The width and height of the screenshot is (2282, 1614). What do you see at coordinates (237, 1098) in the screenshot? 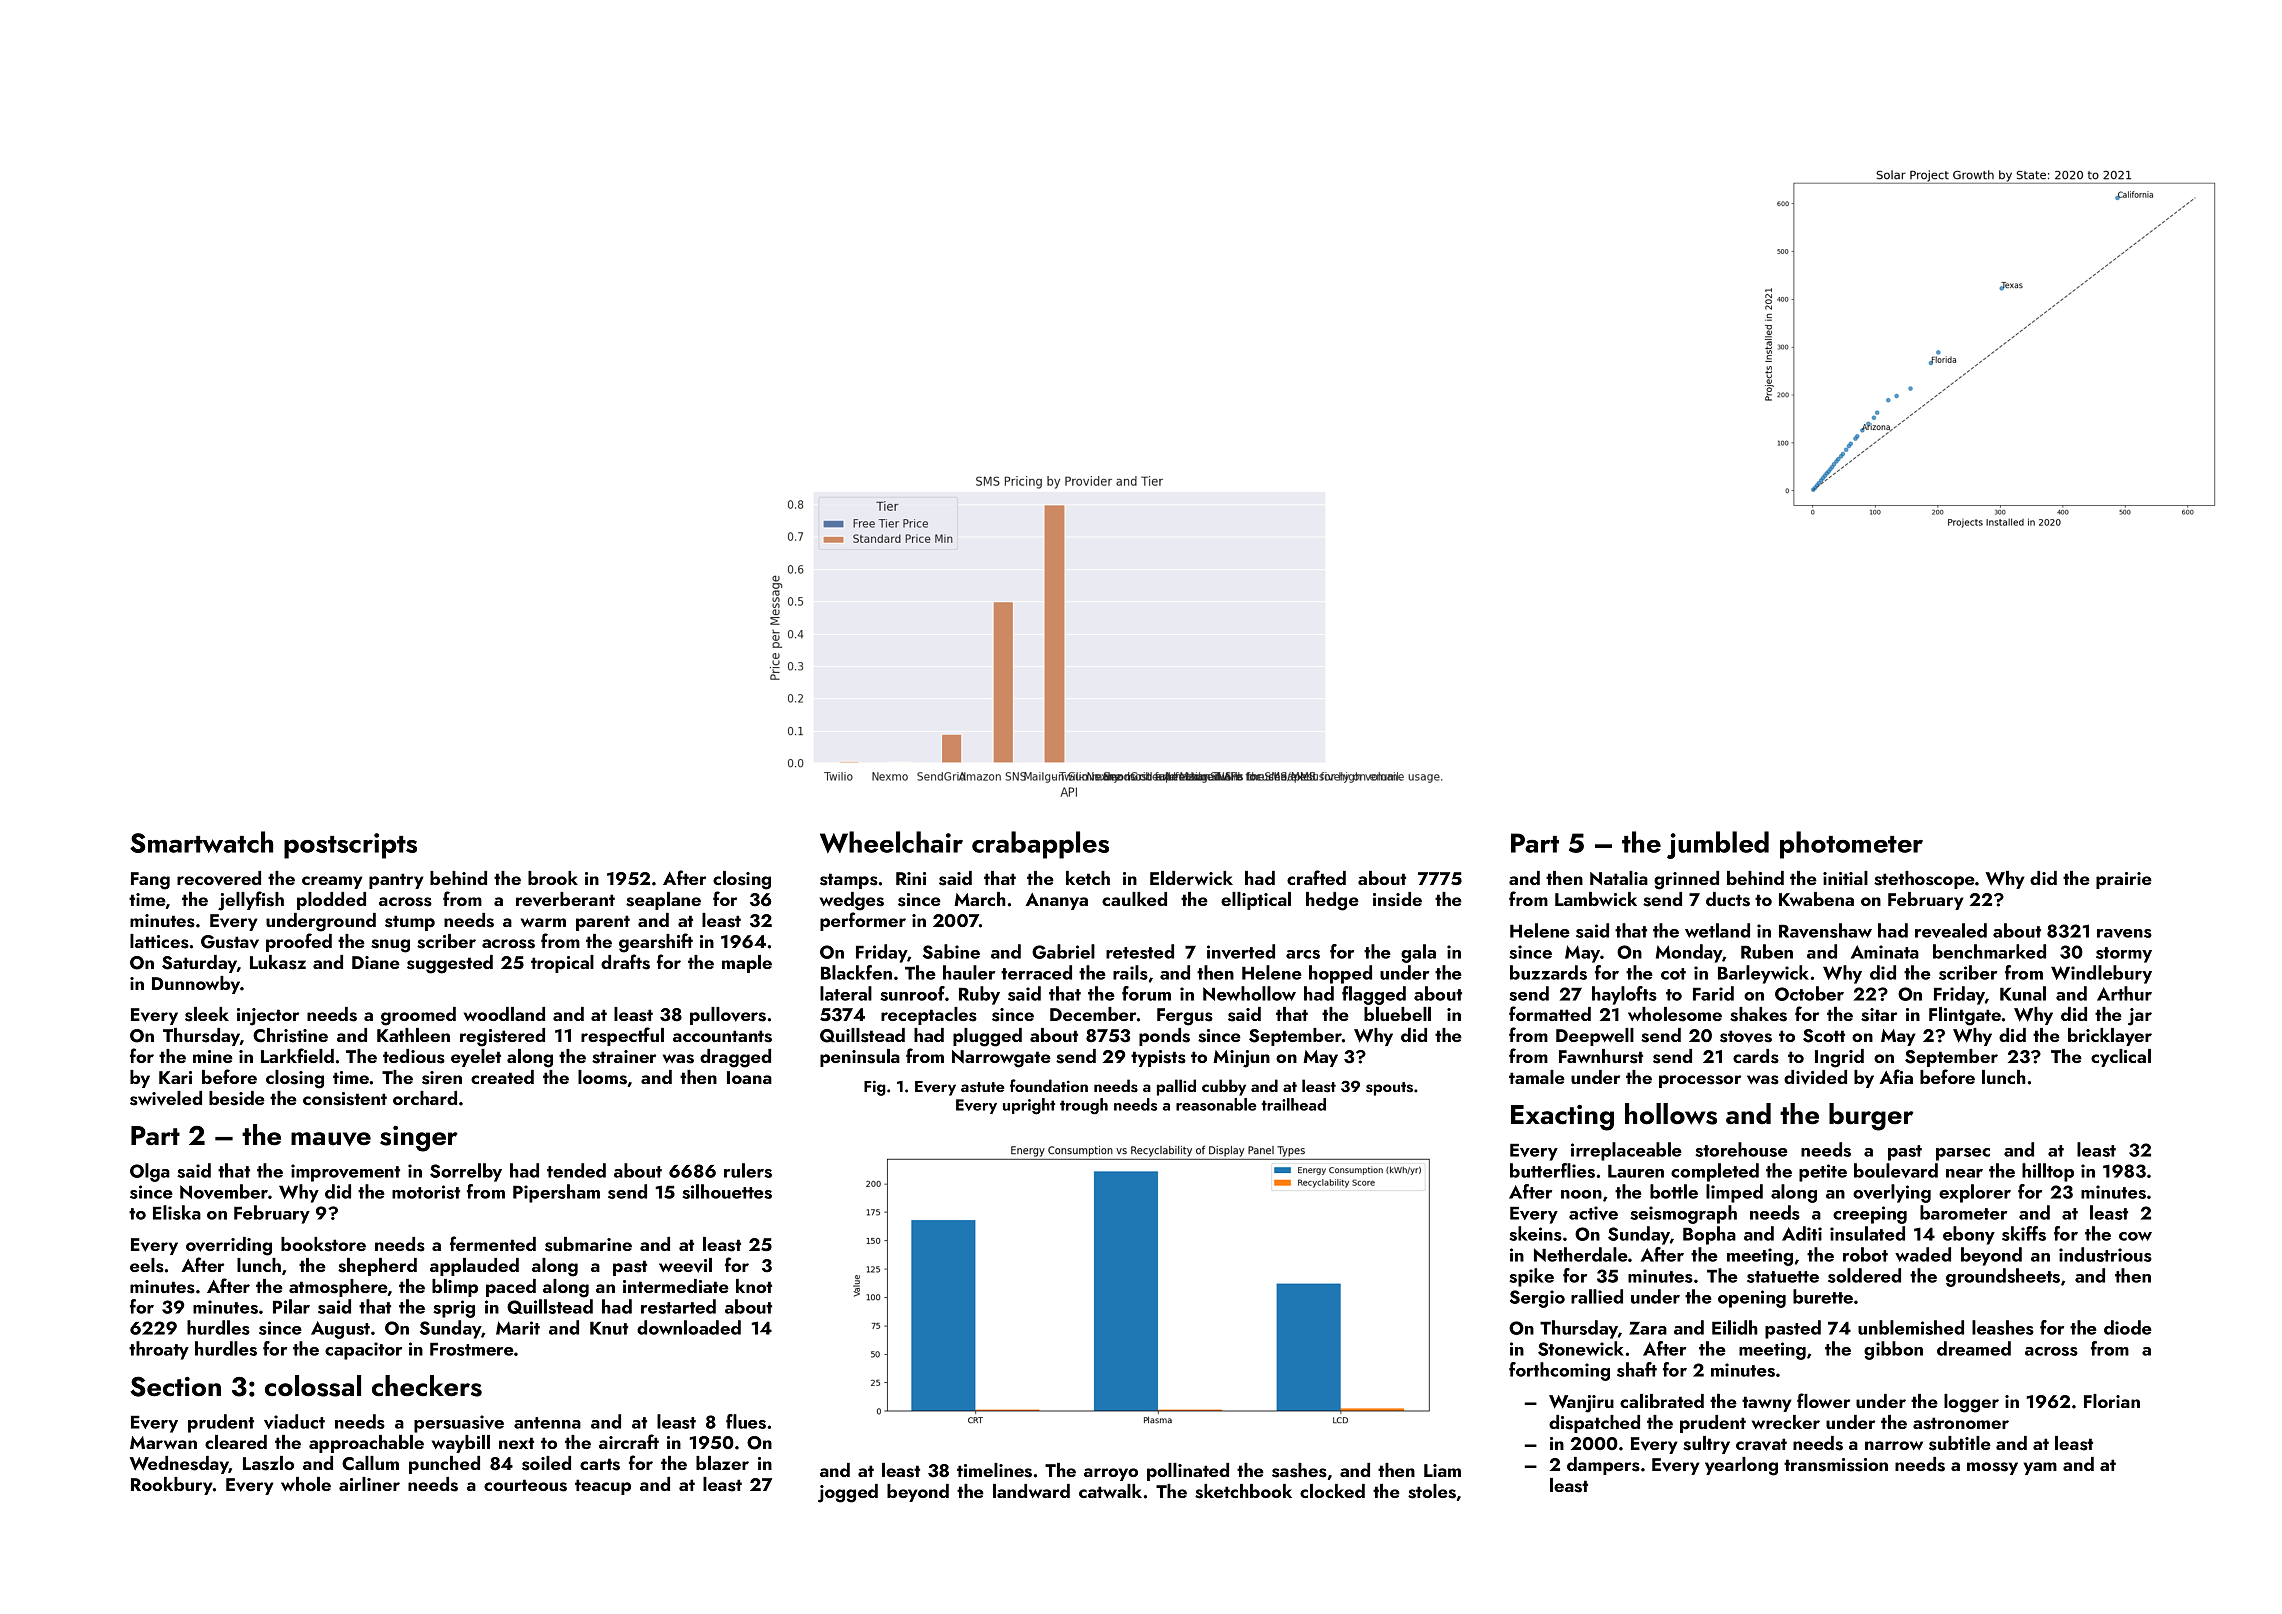
I see `beside` at bounding box center [237, 1098].
